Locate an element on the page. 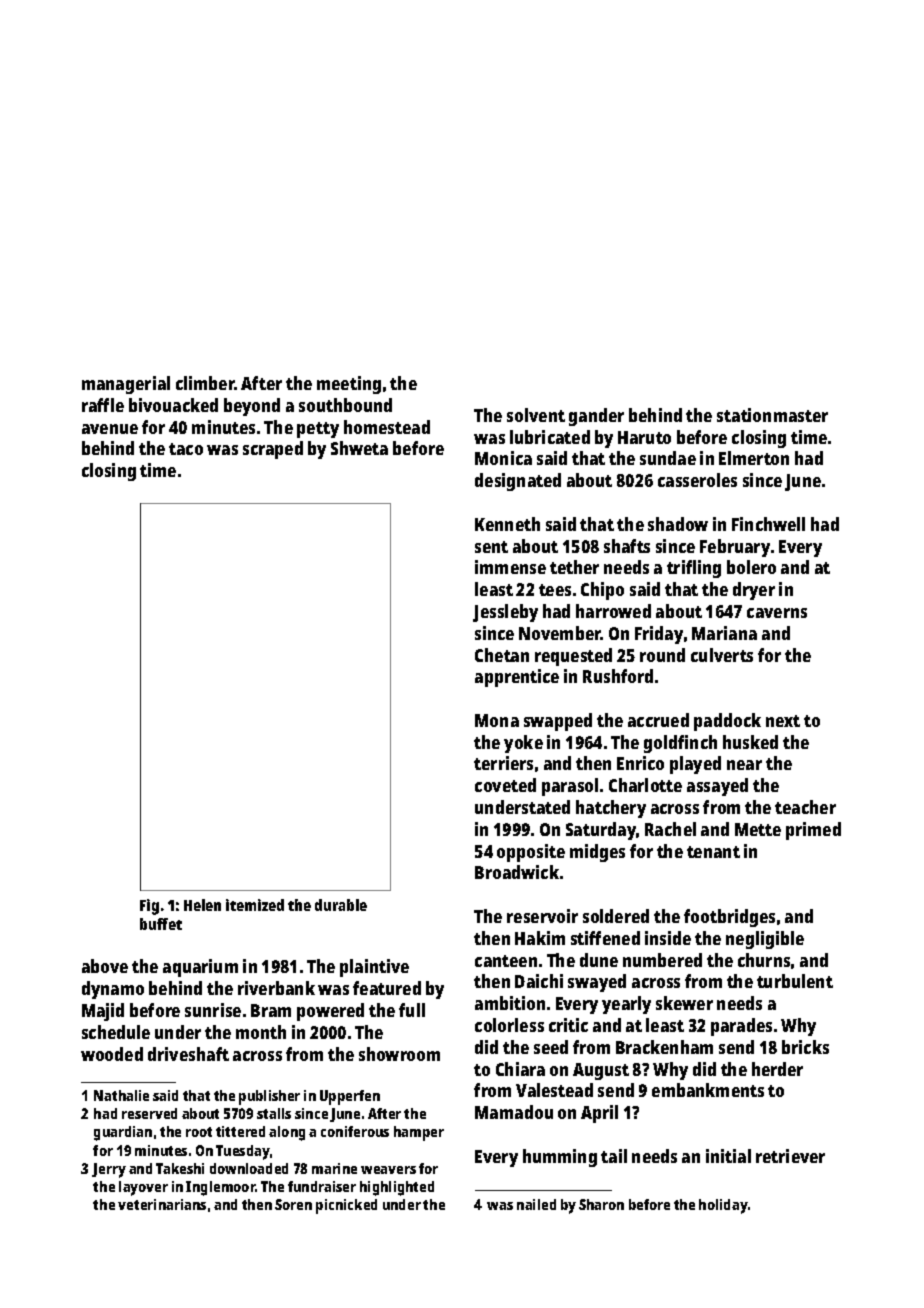 The image size is (924, 1308). climber is located at coordinates (205, 383).
